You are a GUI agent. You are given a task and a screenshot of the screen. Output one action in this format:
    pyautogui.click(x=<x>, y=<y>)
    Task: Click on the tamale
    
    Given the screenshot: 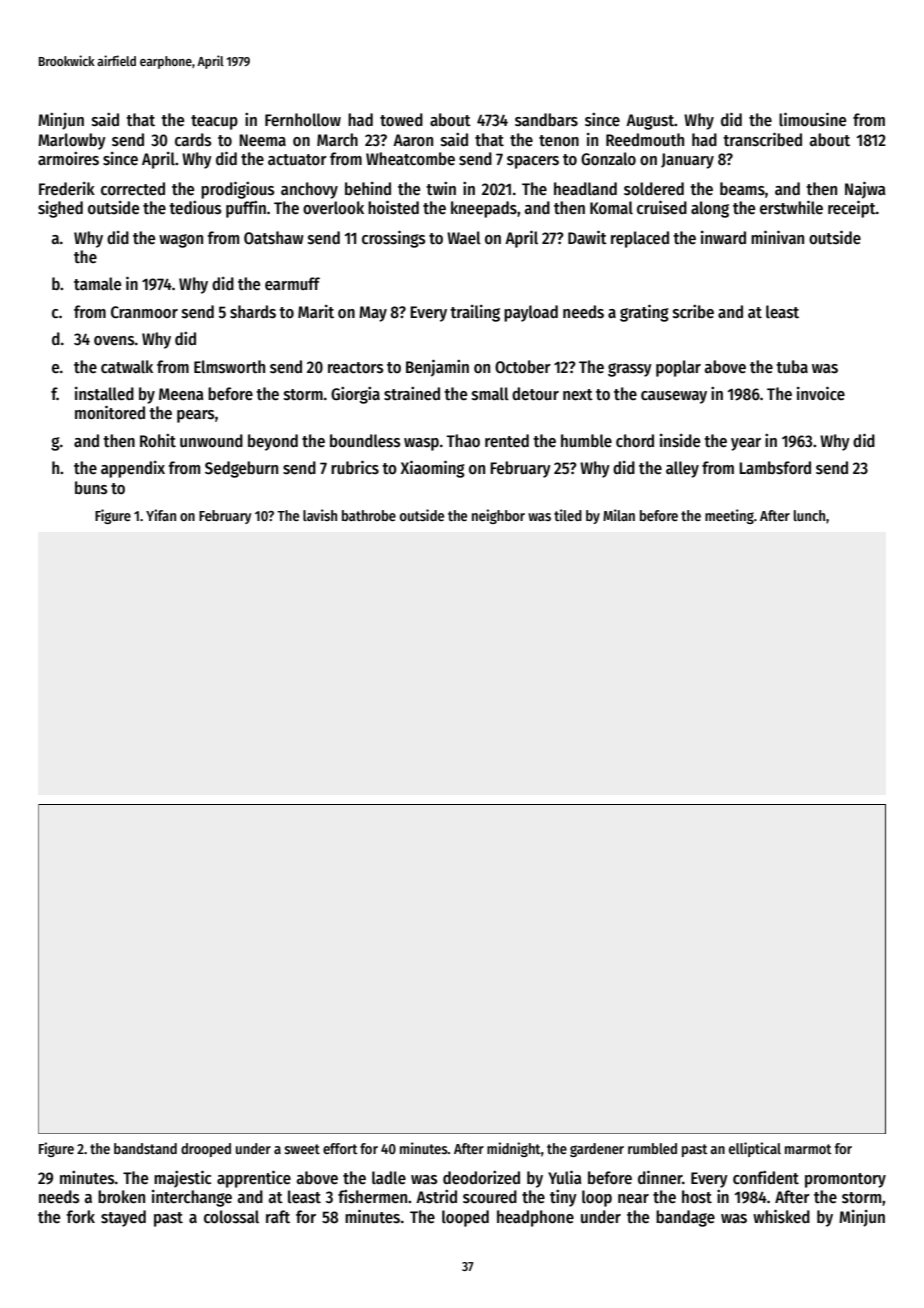 What is the action you would take?
    pyautogui.click(x=97, y=284)
